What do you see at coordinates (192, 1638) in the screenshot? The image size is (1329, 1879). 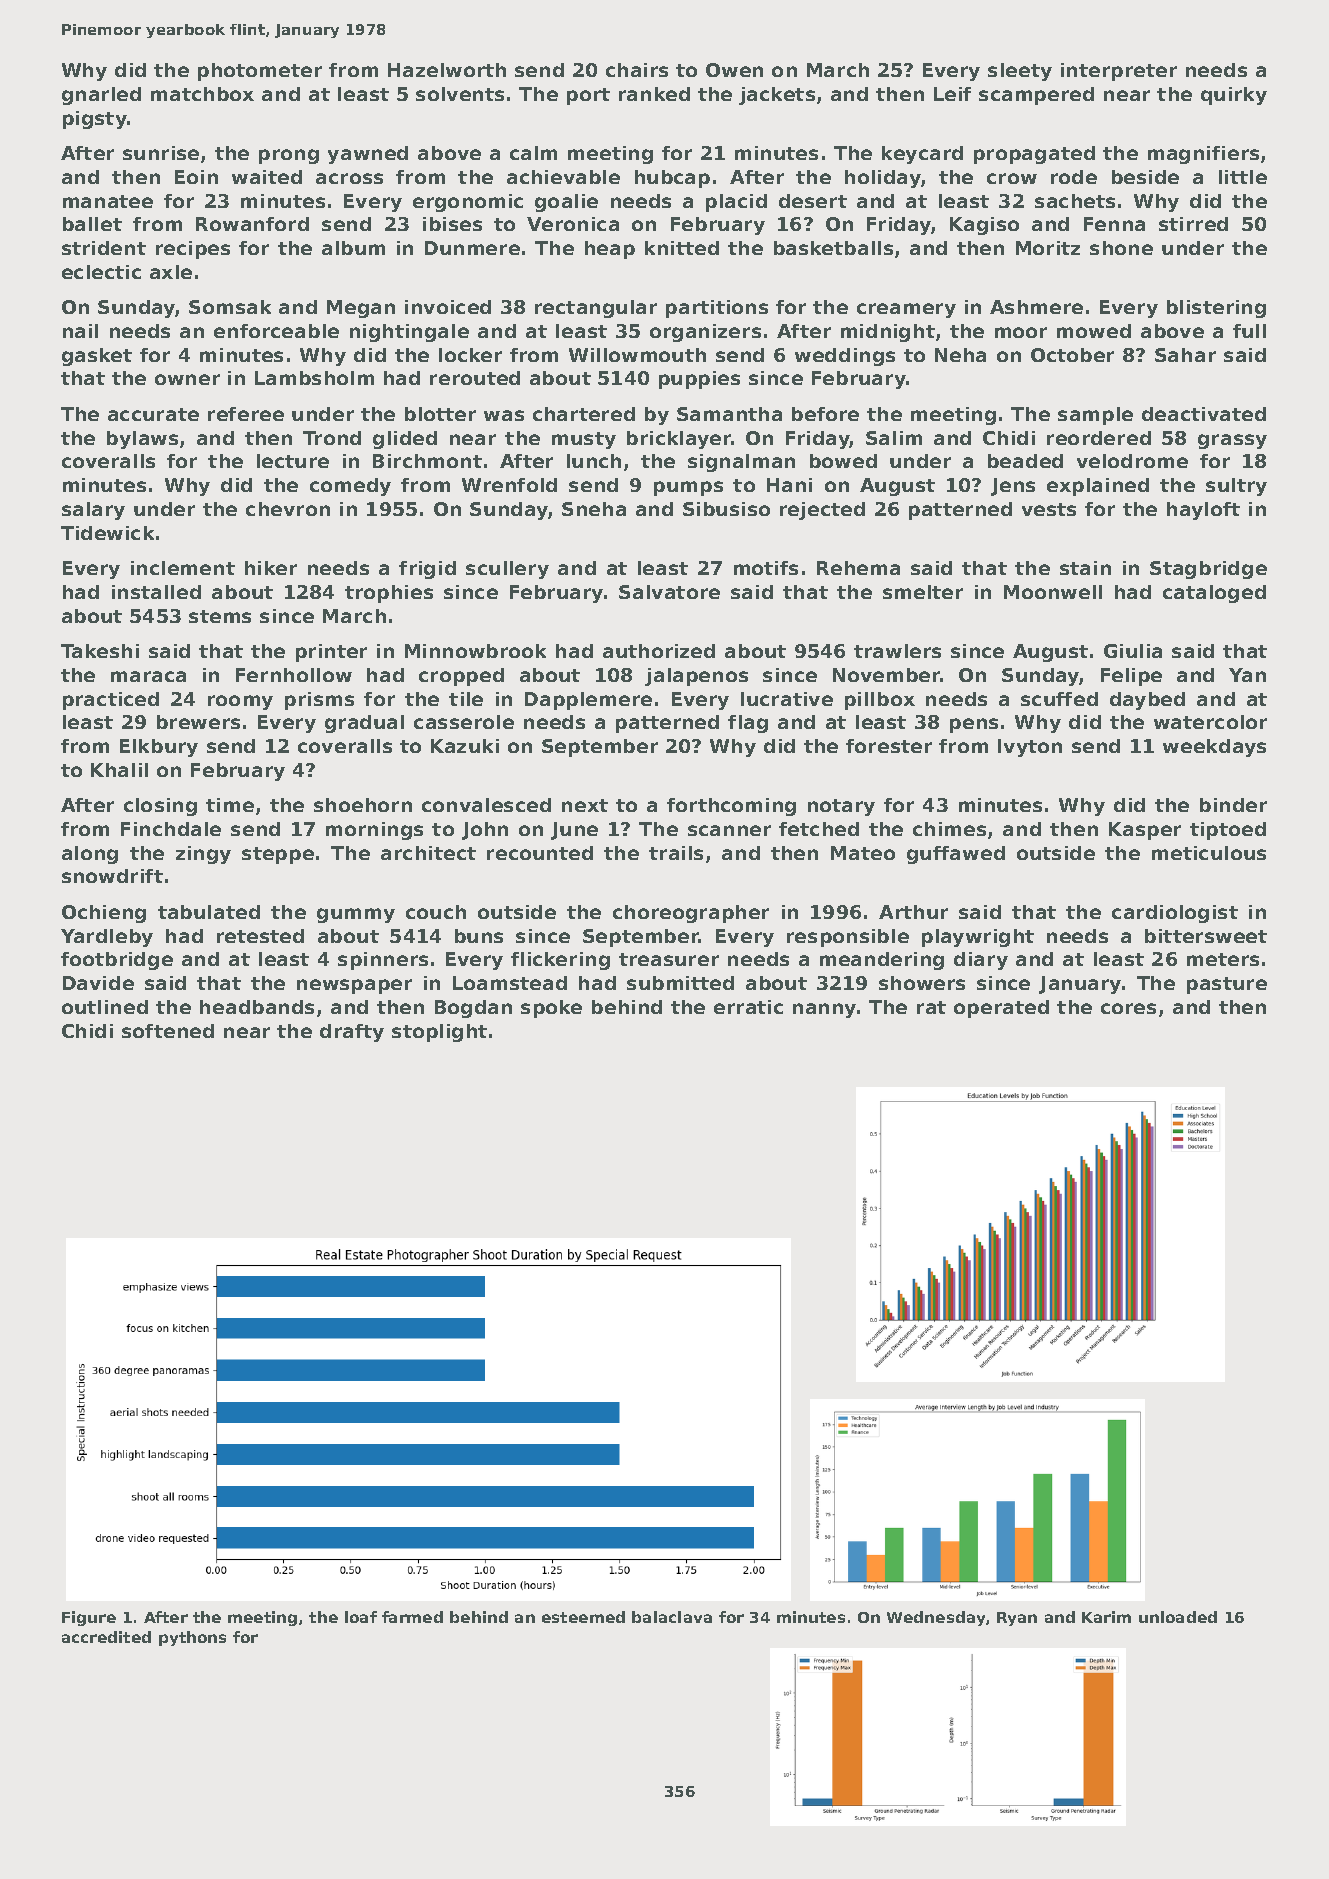 I see `pythons` at bounding box center [192, 1638].
